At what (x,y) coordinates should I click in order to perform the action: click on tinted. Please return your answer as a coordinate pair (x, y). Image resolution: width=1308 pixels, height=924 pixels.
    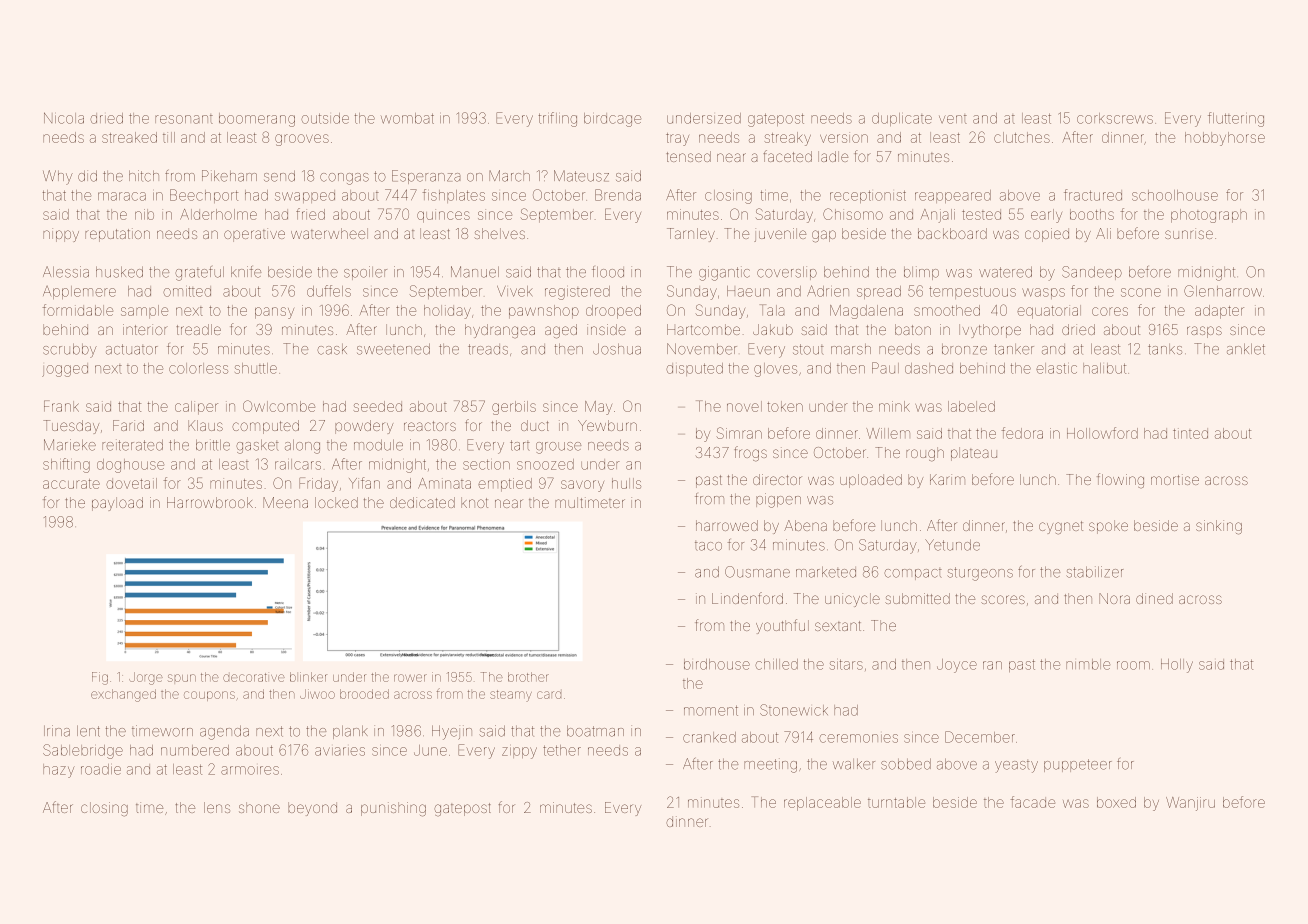
    Looking at the image, I should click on (1190, 433).
